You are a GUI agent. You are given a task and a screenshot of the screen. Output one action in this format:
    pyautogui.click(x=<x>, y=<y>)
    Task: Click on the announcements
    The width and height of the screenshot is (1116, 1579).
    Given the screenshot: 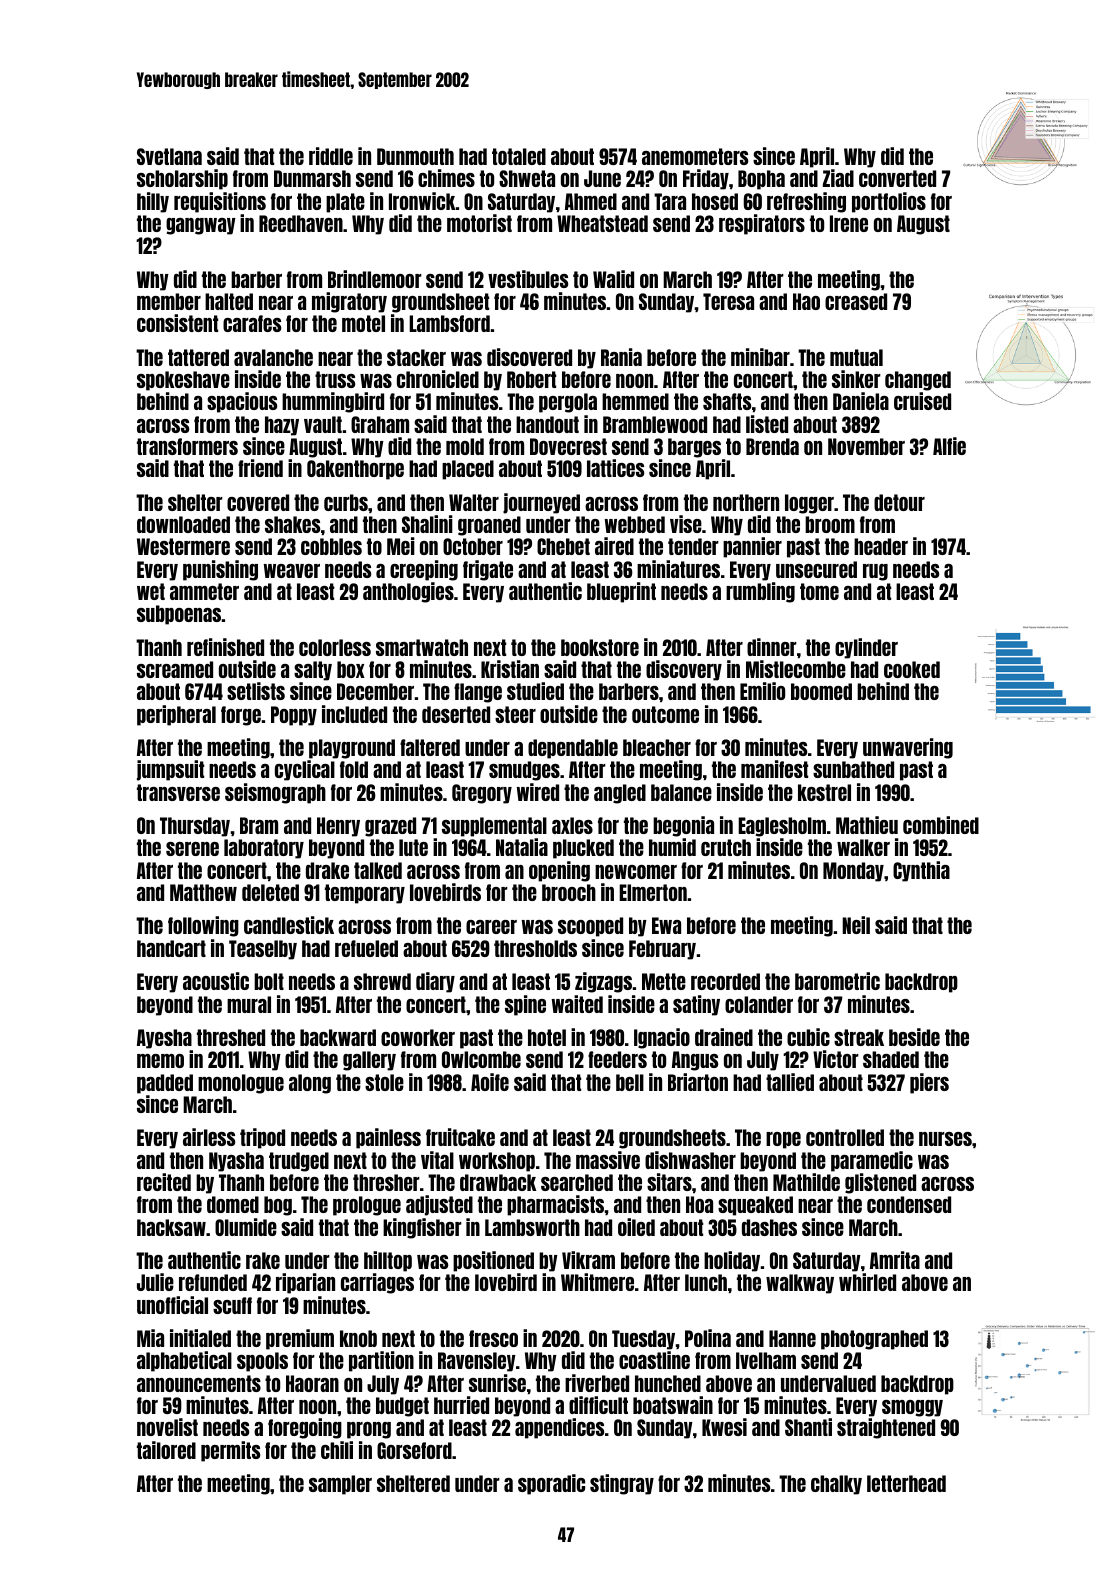 What is the action you would take?
    pyautogui.click(x=199, y=1383)
